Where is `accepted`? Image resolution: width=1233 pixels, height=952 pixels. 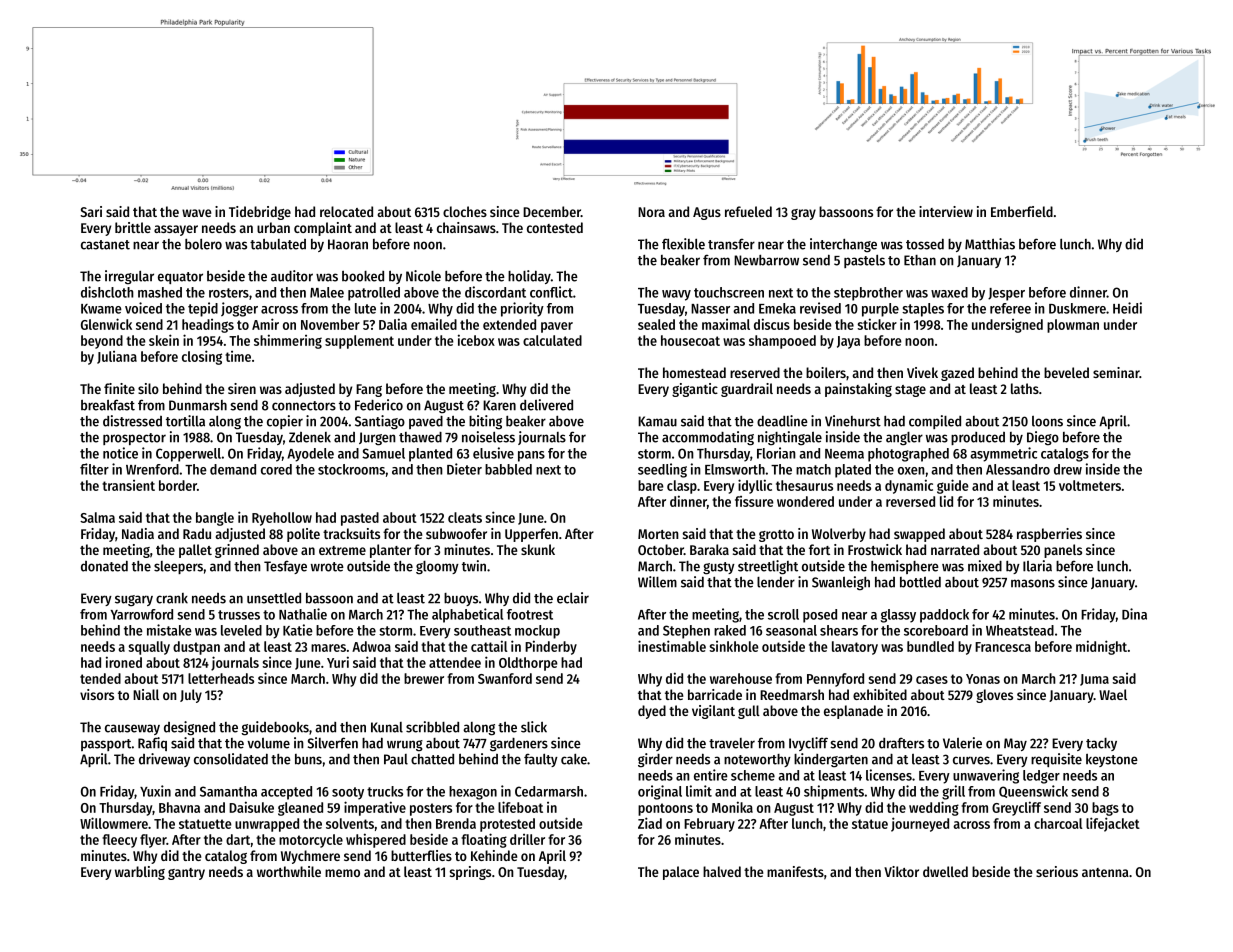
accepted is located at coordinates (286, 793).
